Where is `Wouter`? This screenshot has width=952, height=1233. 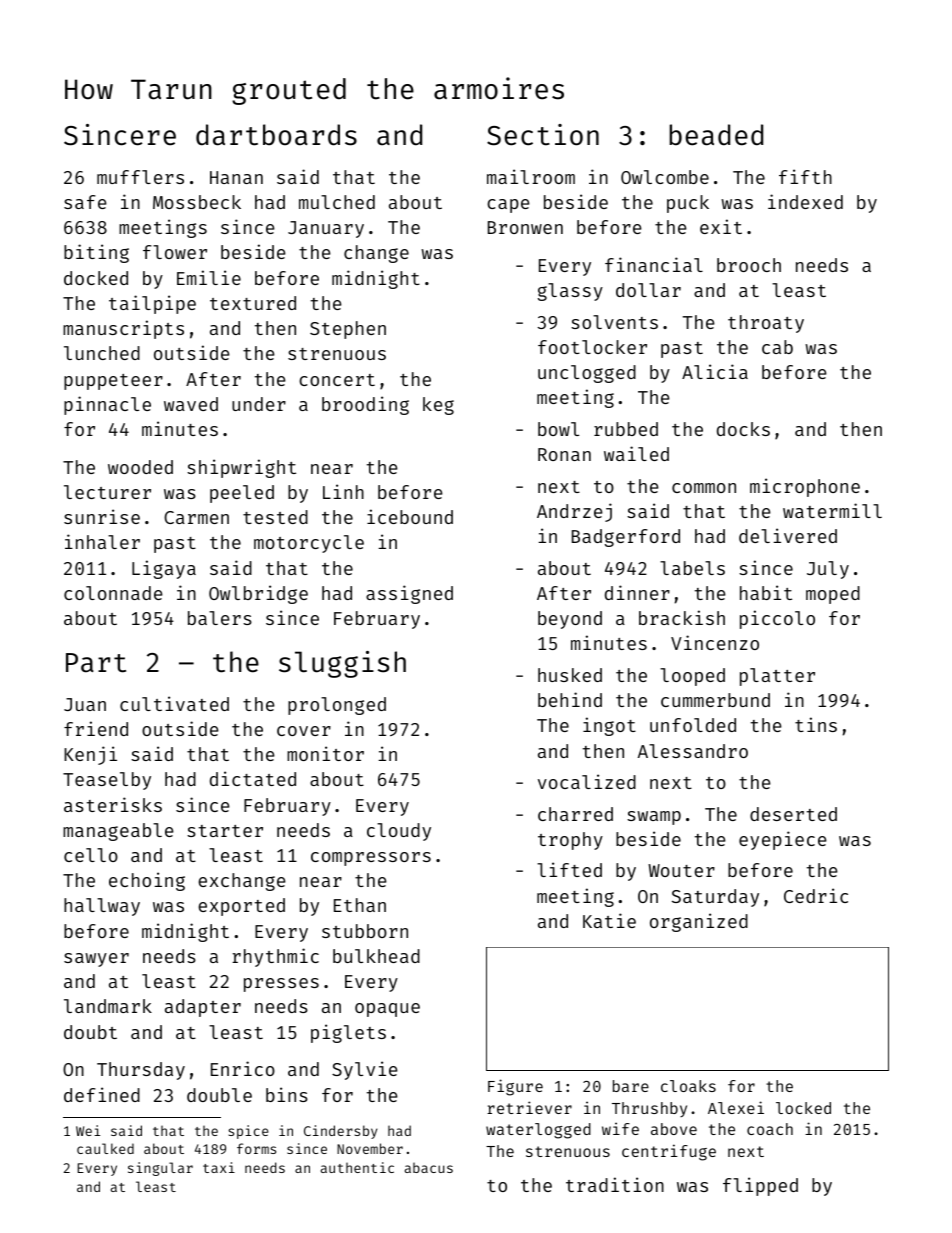 Wouter is located at coordinates (681, 870).
